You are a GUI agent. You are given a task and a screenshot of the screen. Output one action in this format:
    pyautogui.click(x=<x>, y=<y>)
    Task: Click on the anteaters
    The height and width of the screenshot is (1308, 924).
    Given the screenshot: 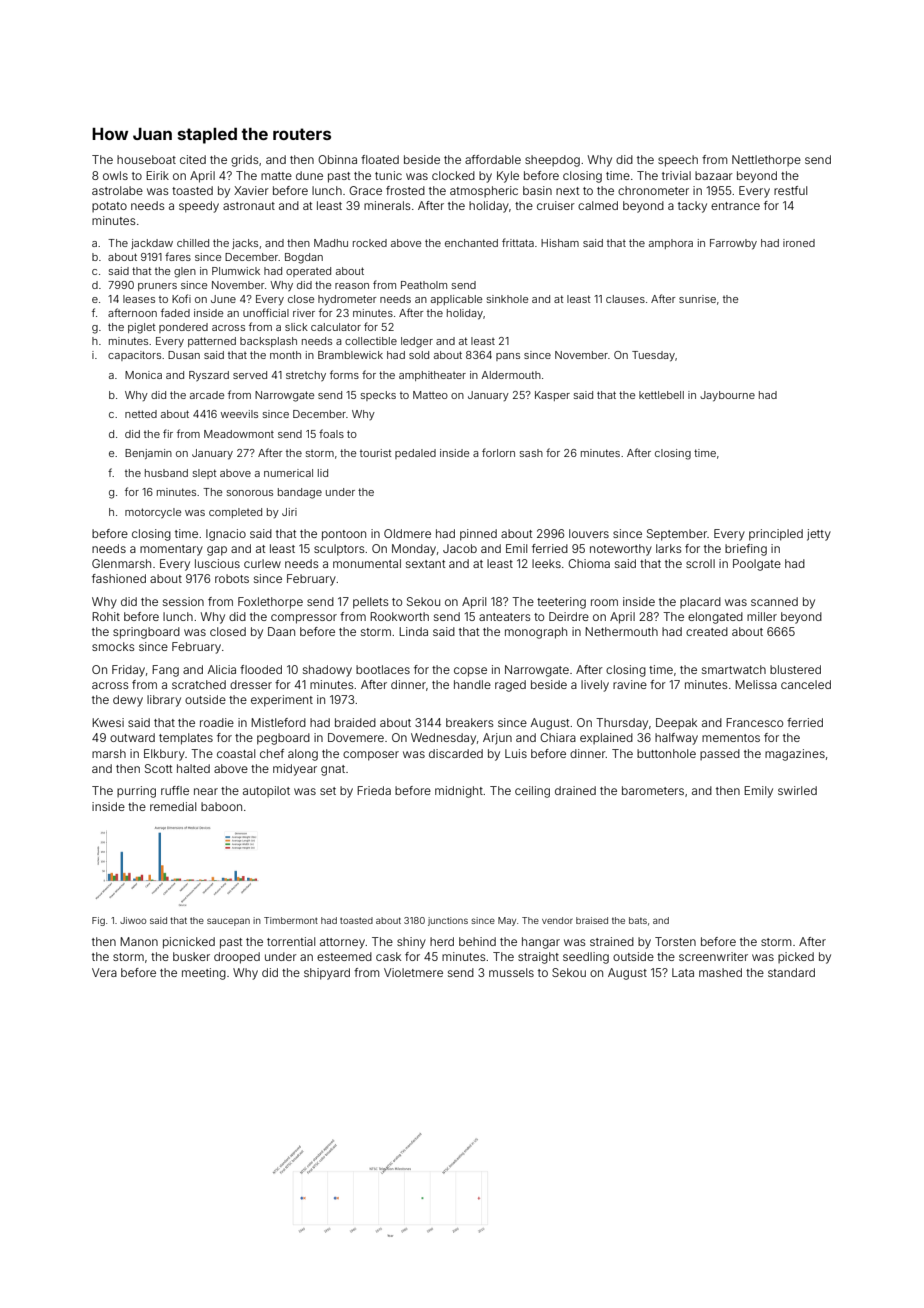 What is the action you would take?
    pyautogui.click(x=505, y=617)
